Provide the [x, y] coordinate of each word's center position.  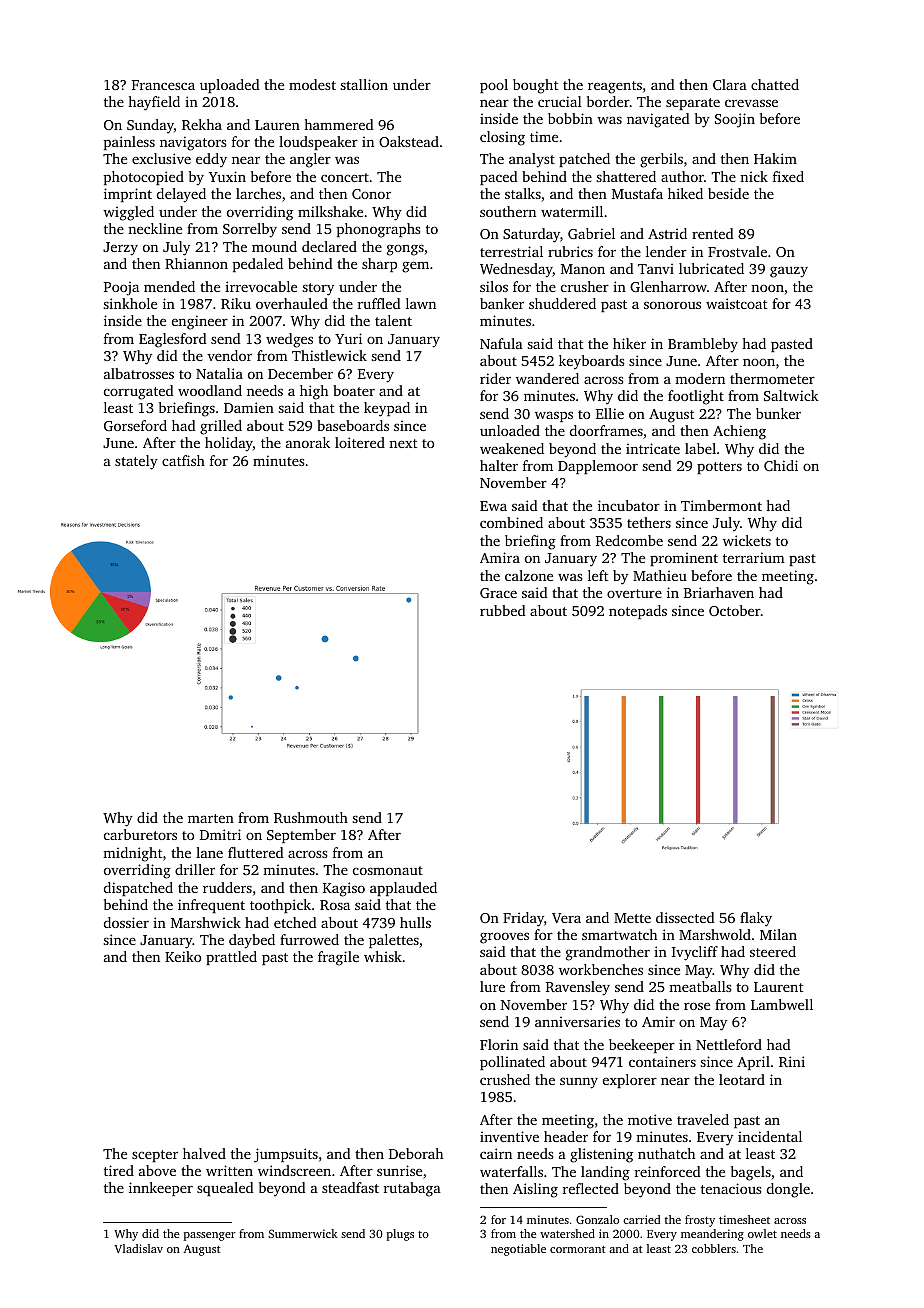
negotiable [518, 1250]
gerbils [661, 160]
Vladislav [138, 1248]
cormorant [578, 1249]
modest [312, 84]
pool [494, 86]
